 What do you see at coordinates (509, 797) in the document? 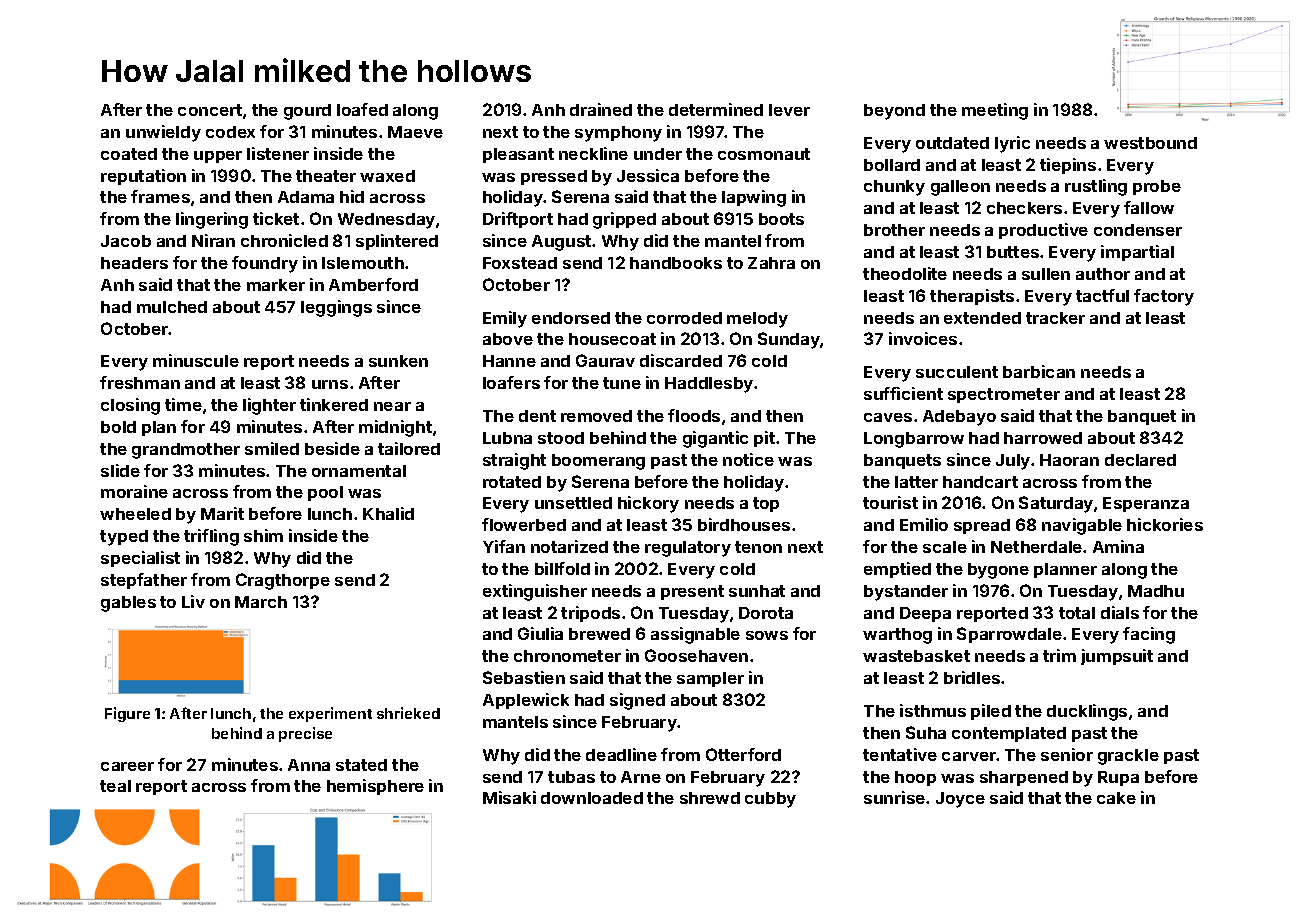
I see `Misaki` at bounding box center [509, 797].
